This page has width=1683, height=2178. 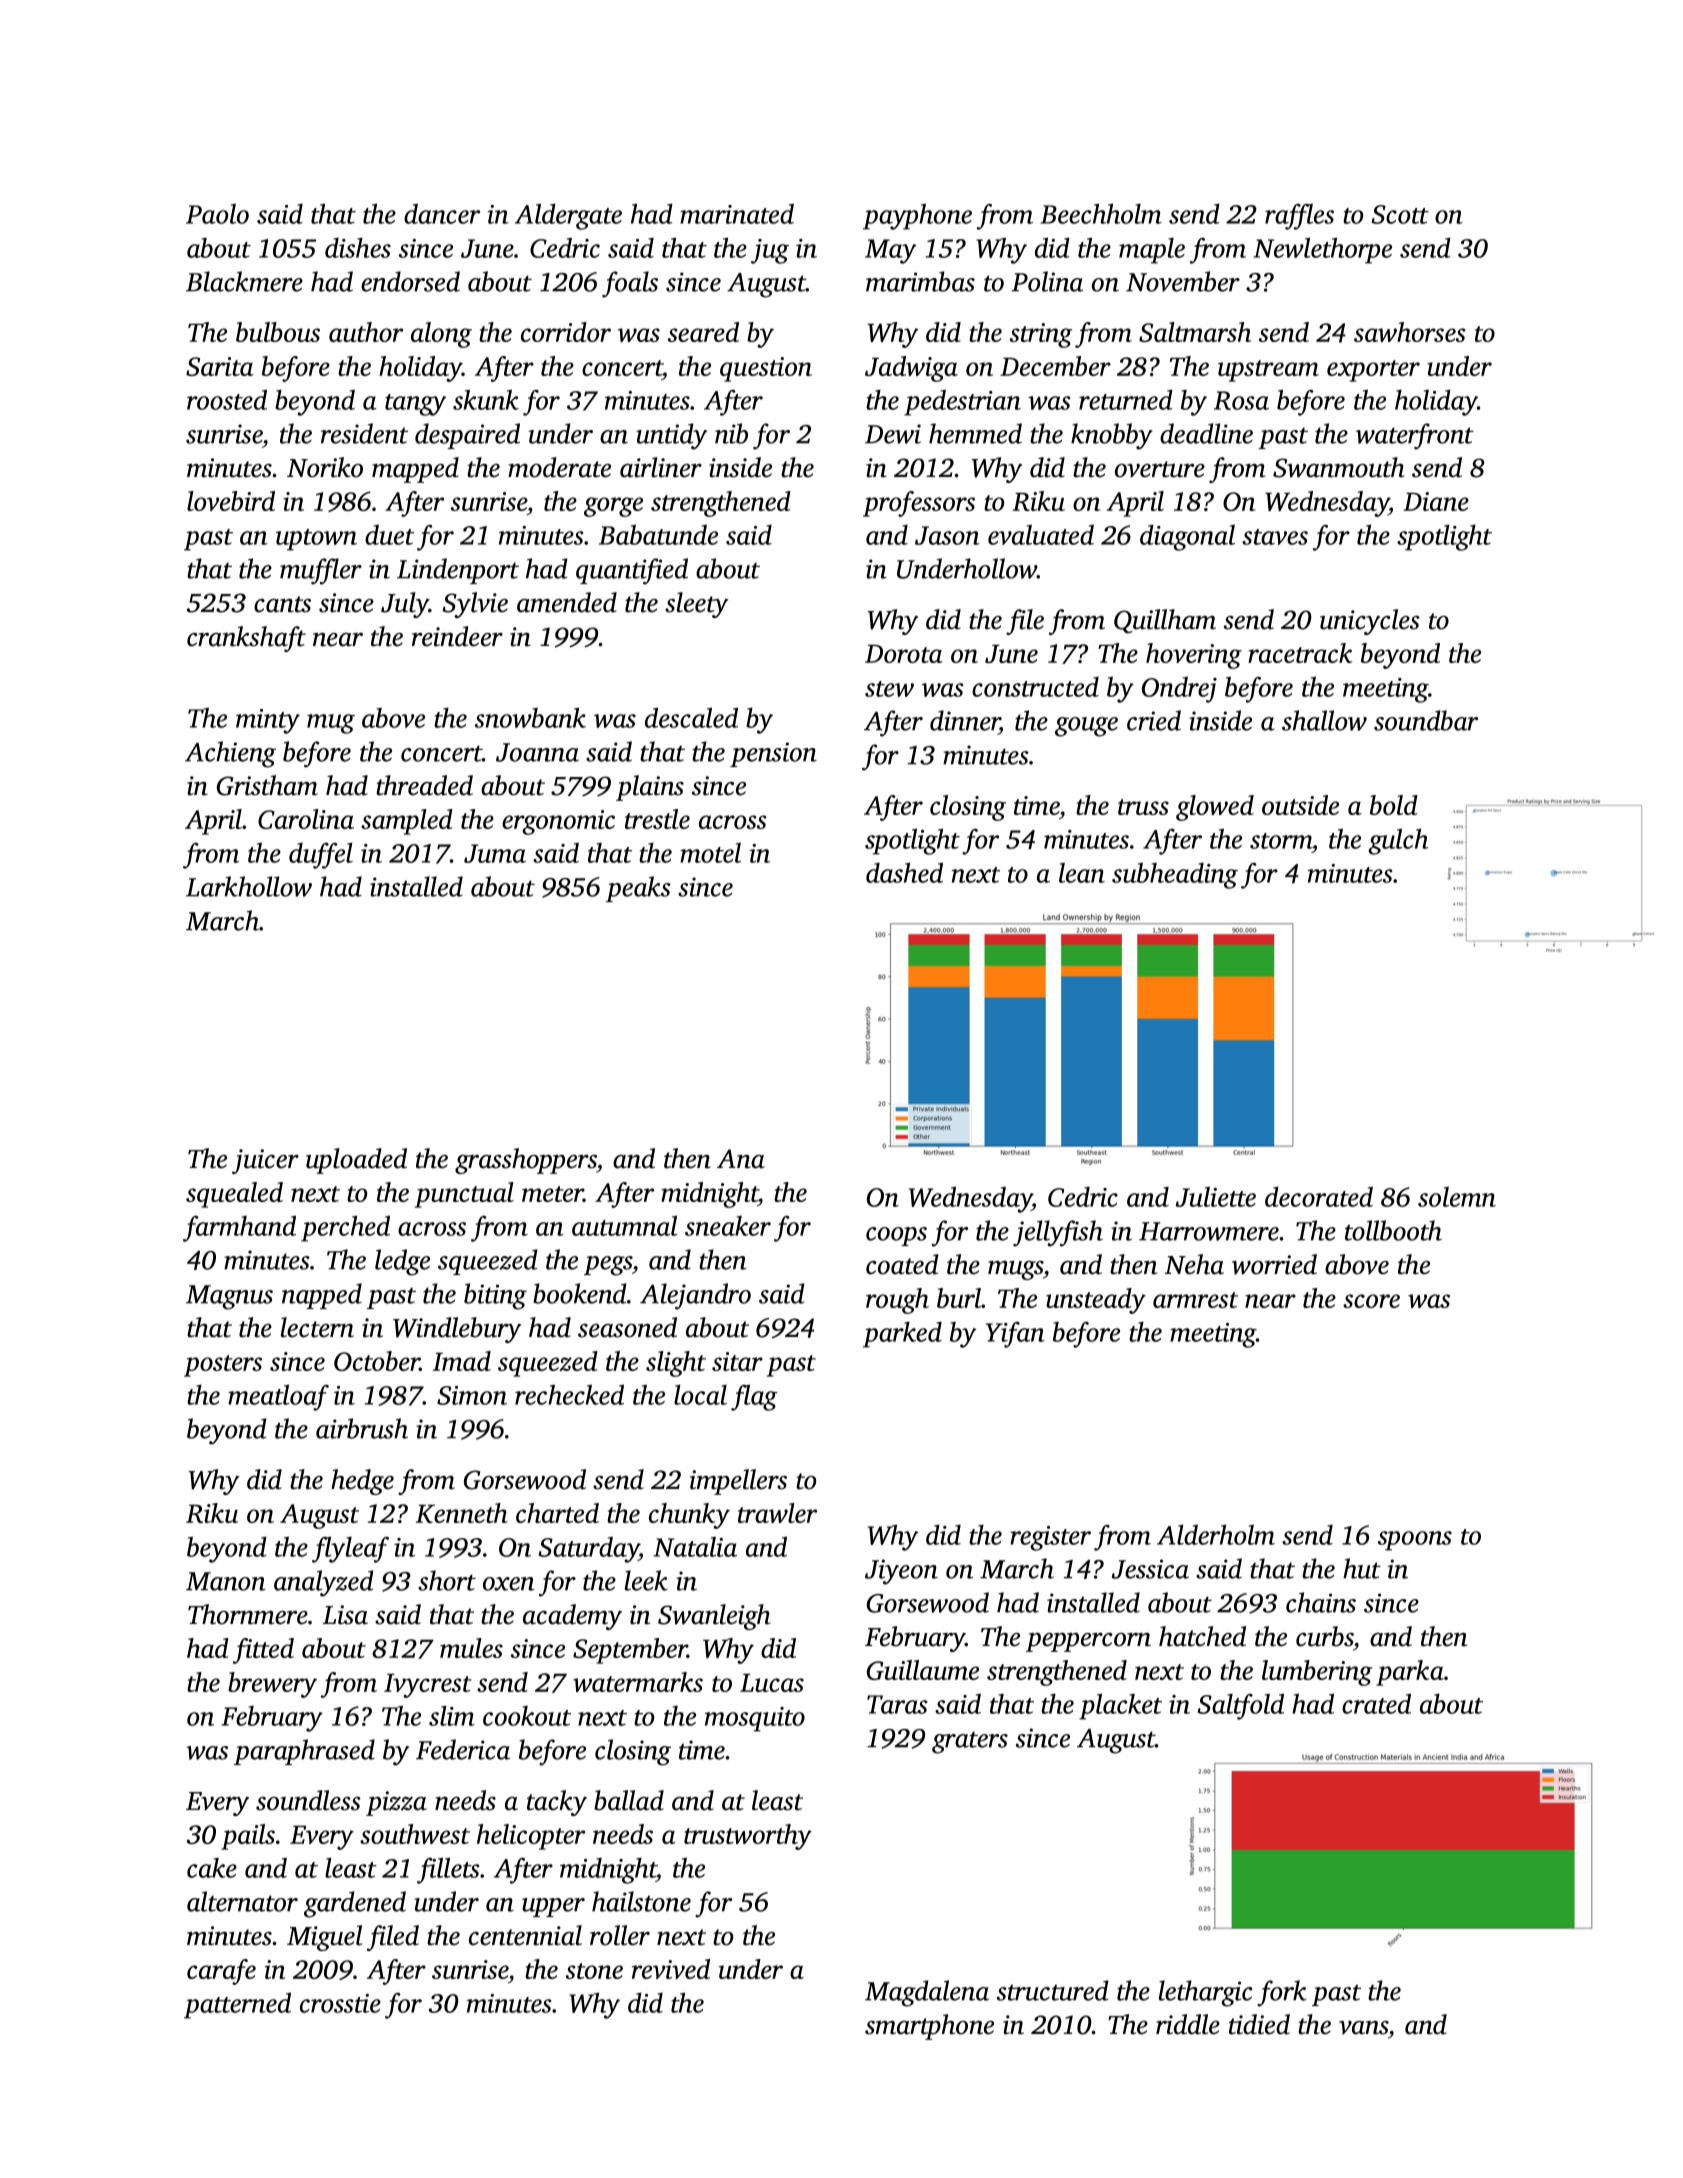 What do you see at coordinates (1363, 2028) in the page?
I see `vans` at bounding box center [1363, 2028].
